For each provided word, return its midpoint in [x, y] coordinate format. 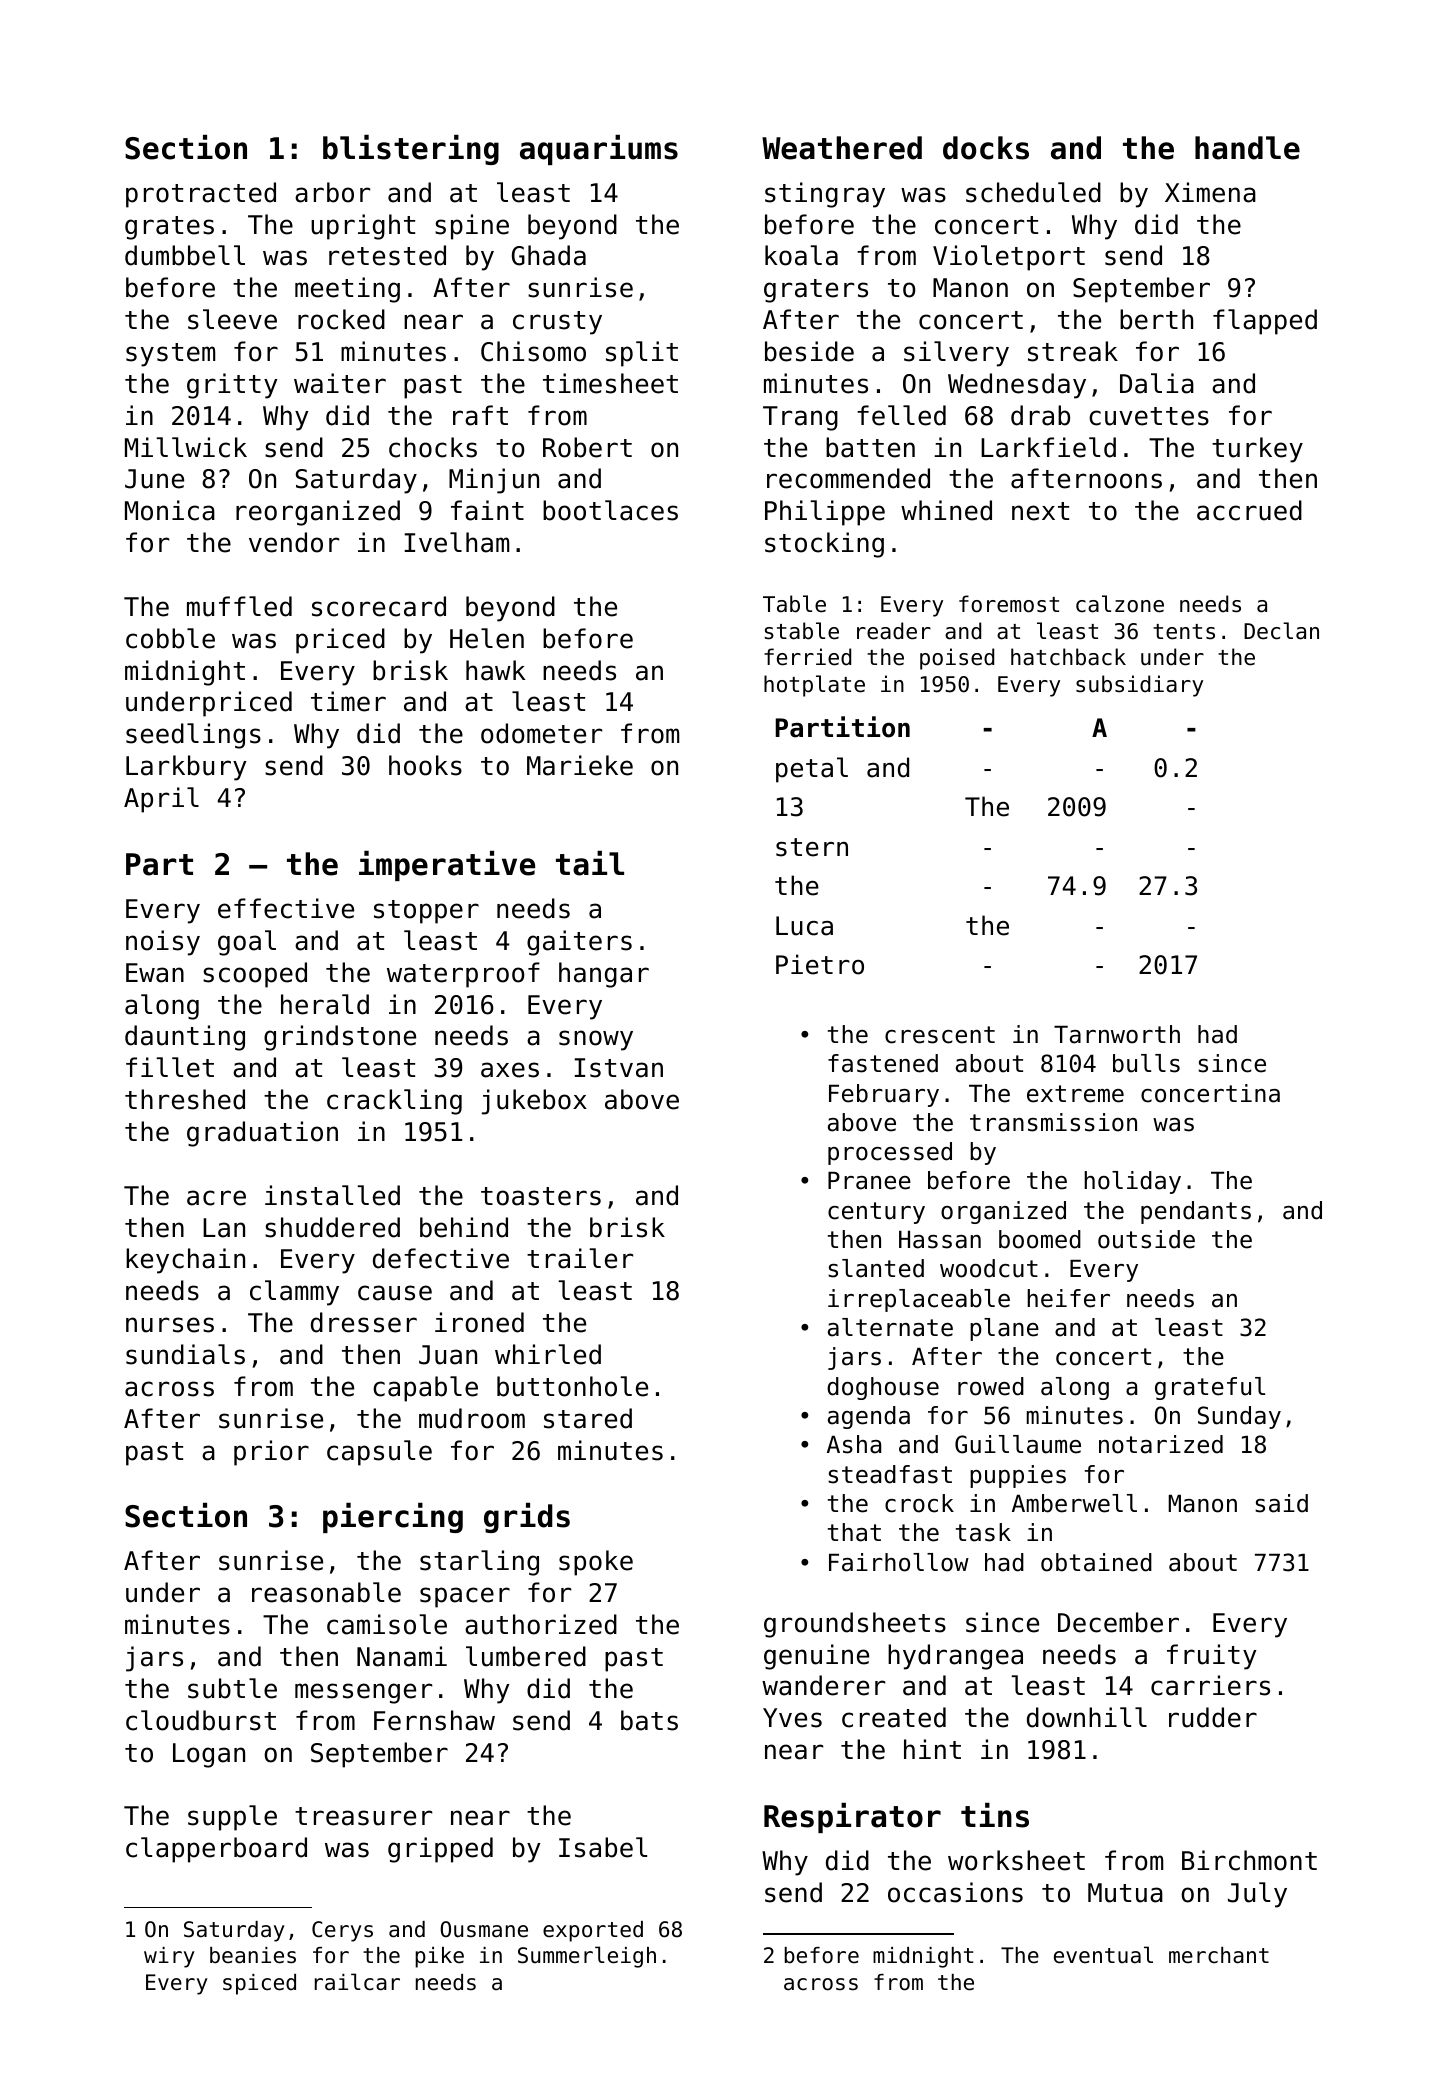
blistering [411, 150]
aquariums [599, 150]
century [876, 1213]
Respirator [852, 1818]
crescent [940, 1035]
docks [986, 148]
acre [216, 1198]
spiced [259, 1984]
